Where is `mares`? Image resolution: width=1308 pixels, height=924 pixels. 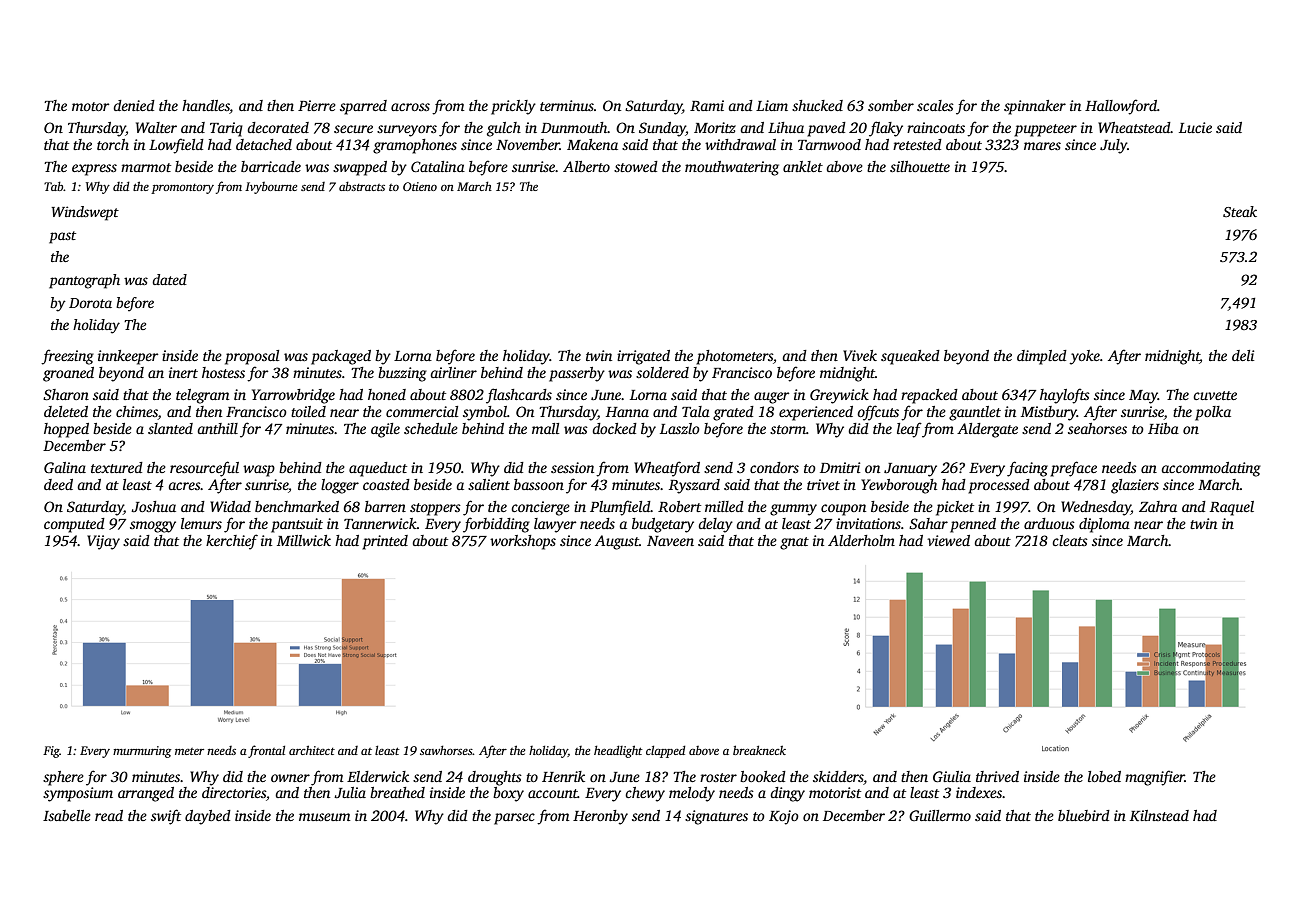 mares is located at coordinates (1042, 146).
